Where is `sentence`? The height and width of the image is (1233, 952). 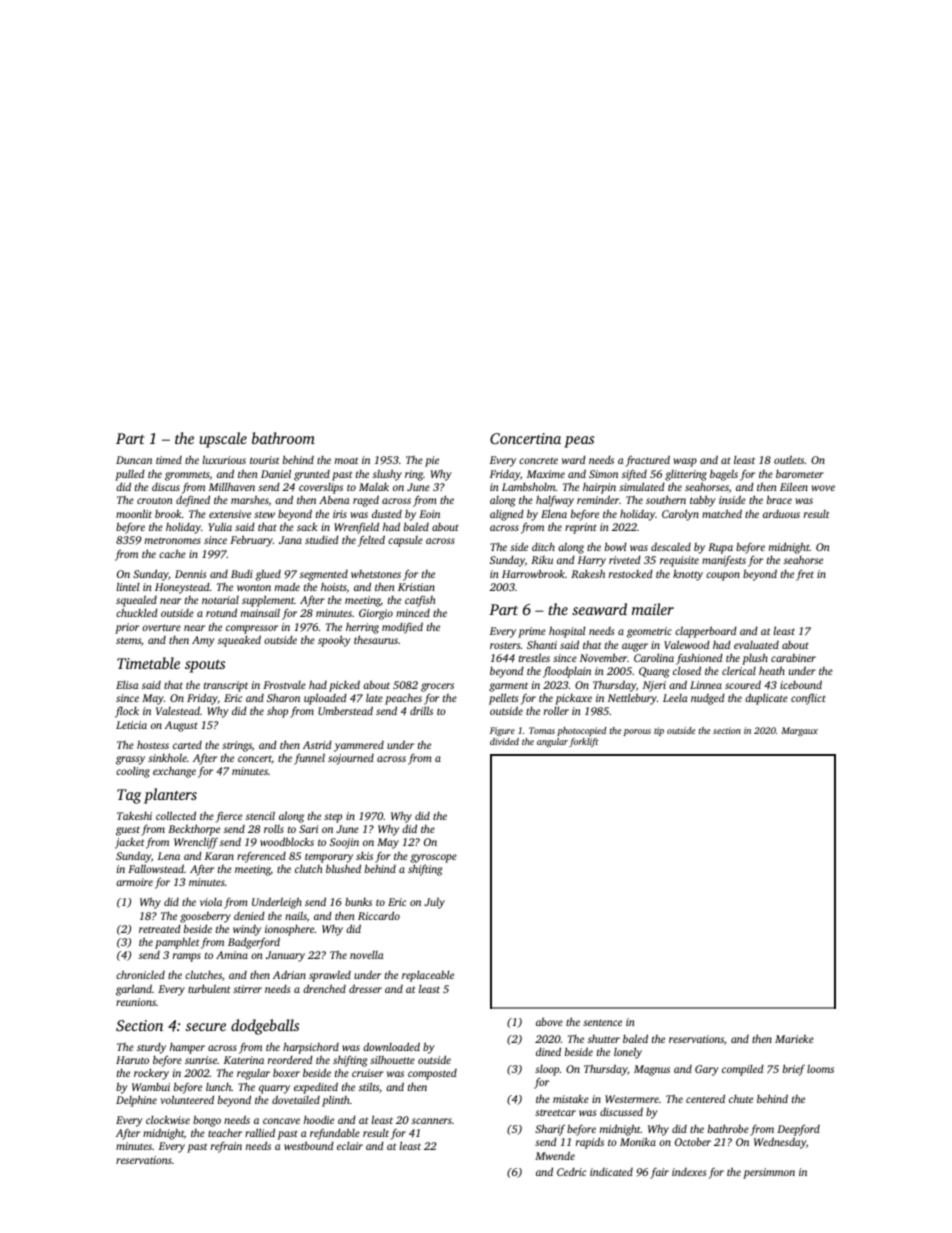
sentence is located at coordinates (602, 1022).
